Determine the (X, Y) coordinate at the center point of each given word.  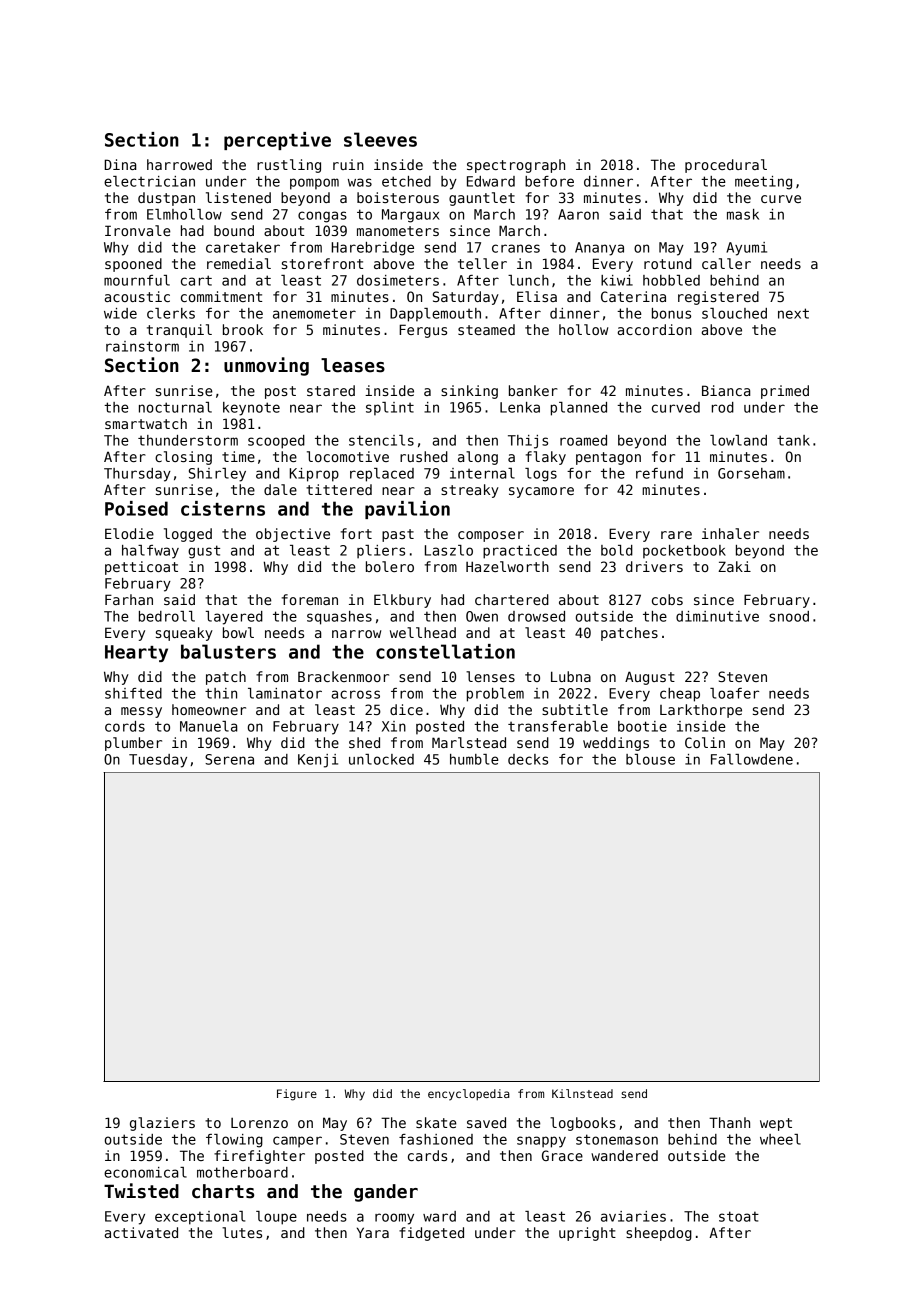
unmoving (266, 366)
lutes (242, 1232)
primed (785, 392)
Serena (229, 759)
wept (776, 1124)
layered (234, 618)
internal (482, 473)
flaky (546, 458)
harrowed (179, 164)
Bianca (726, 390)
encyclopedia (469, 1095)
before (549, 181)
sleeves (380, 139)
